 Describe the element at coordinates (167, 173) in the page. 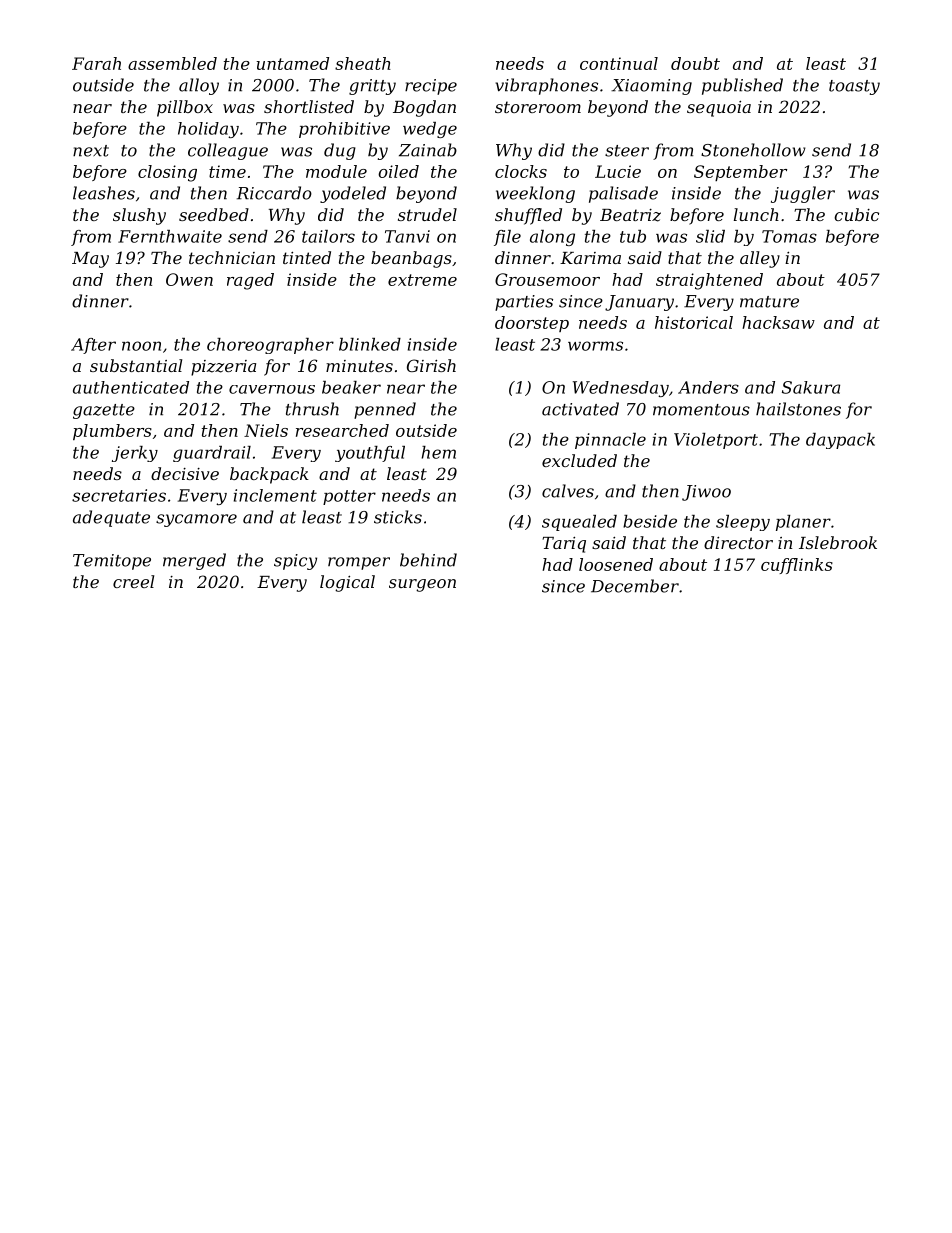

I see `closing` at that location.
